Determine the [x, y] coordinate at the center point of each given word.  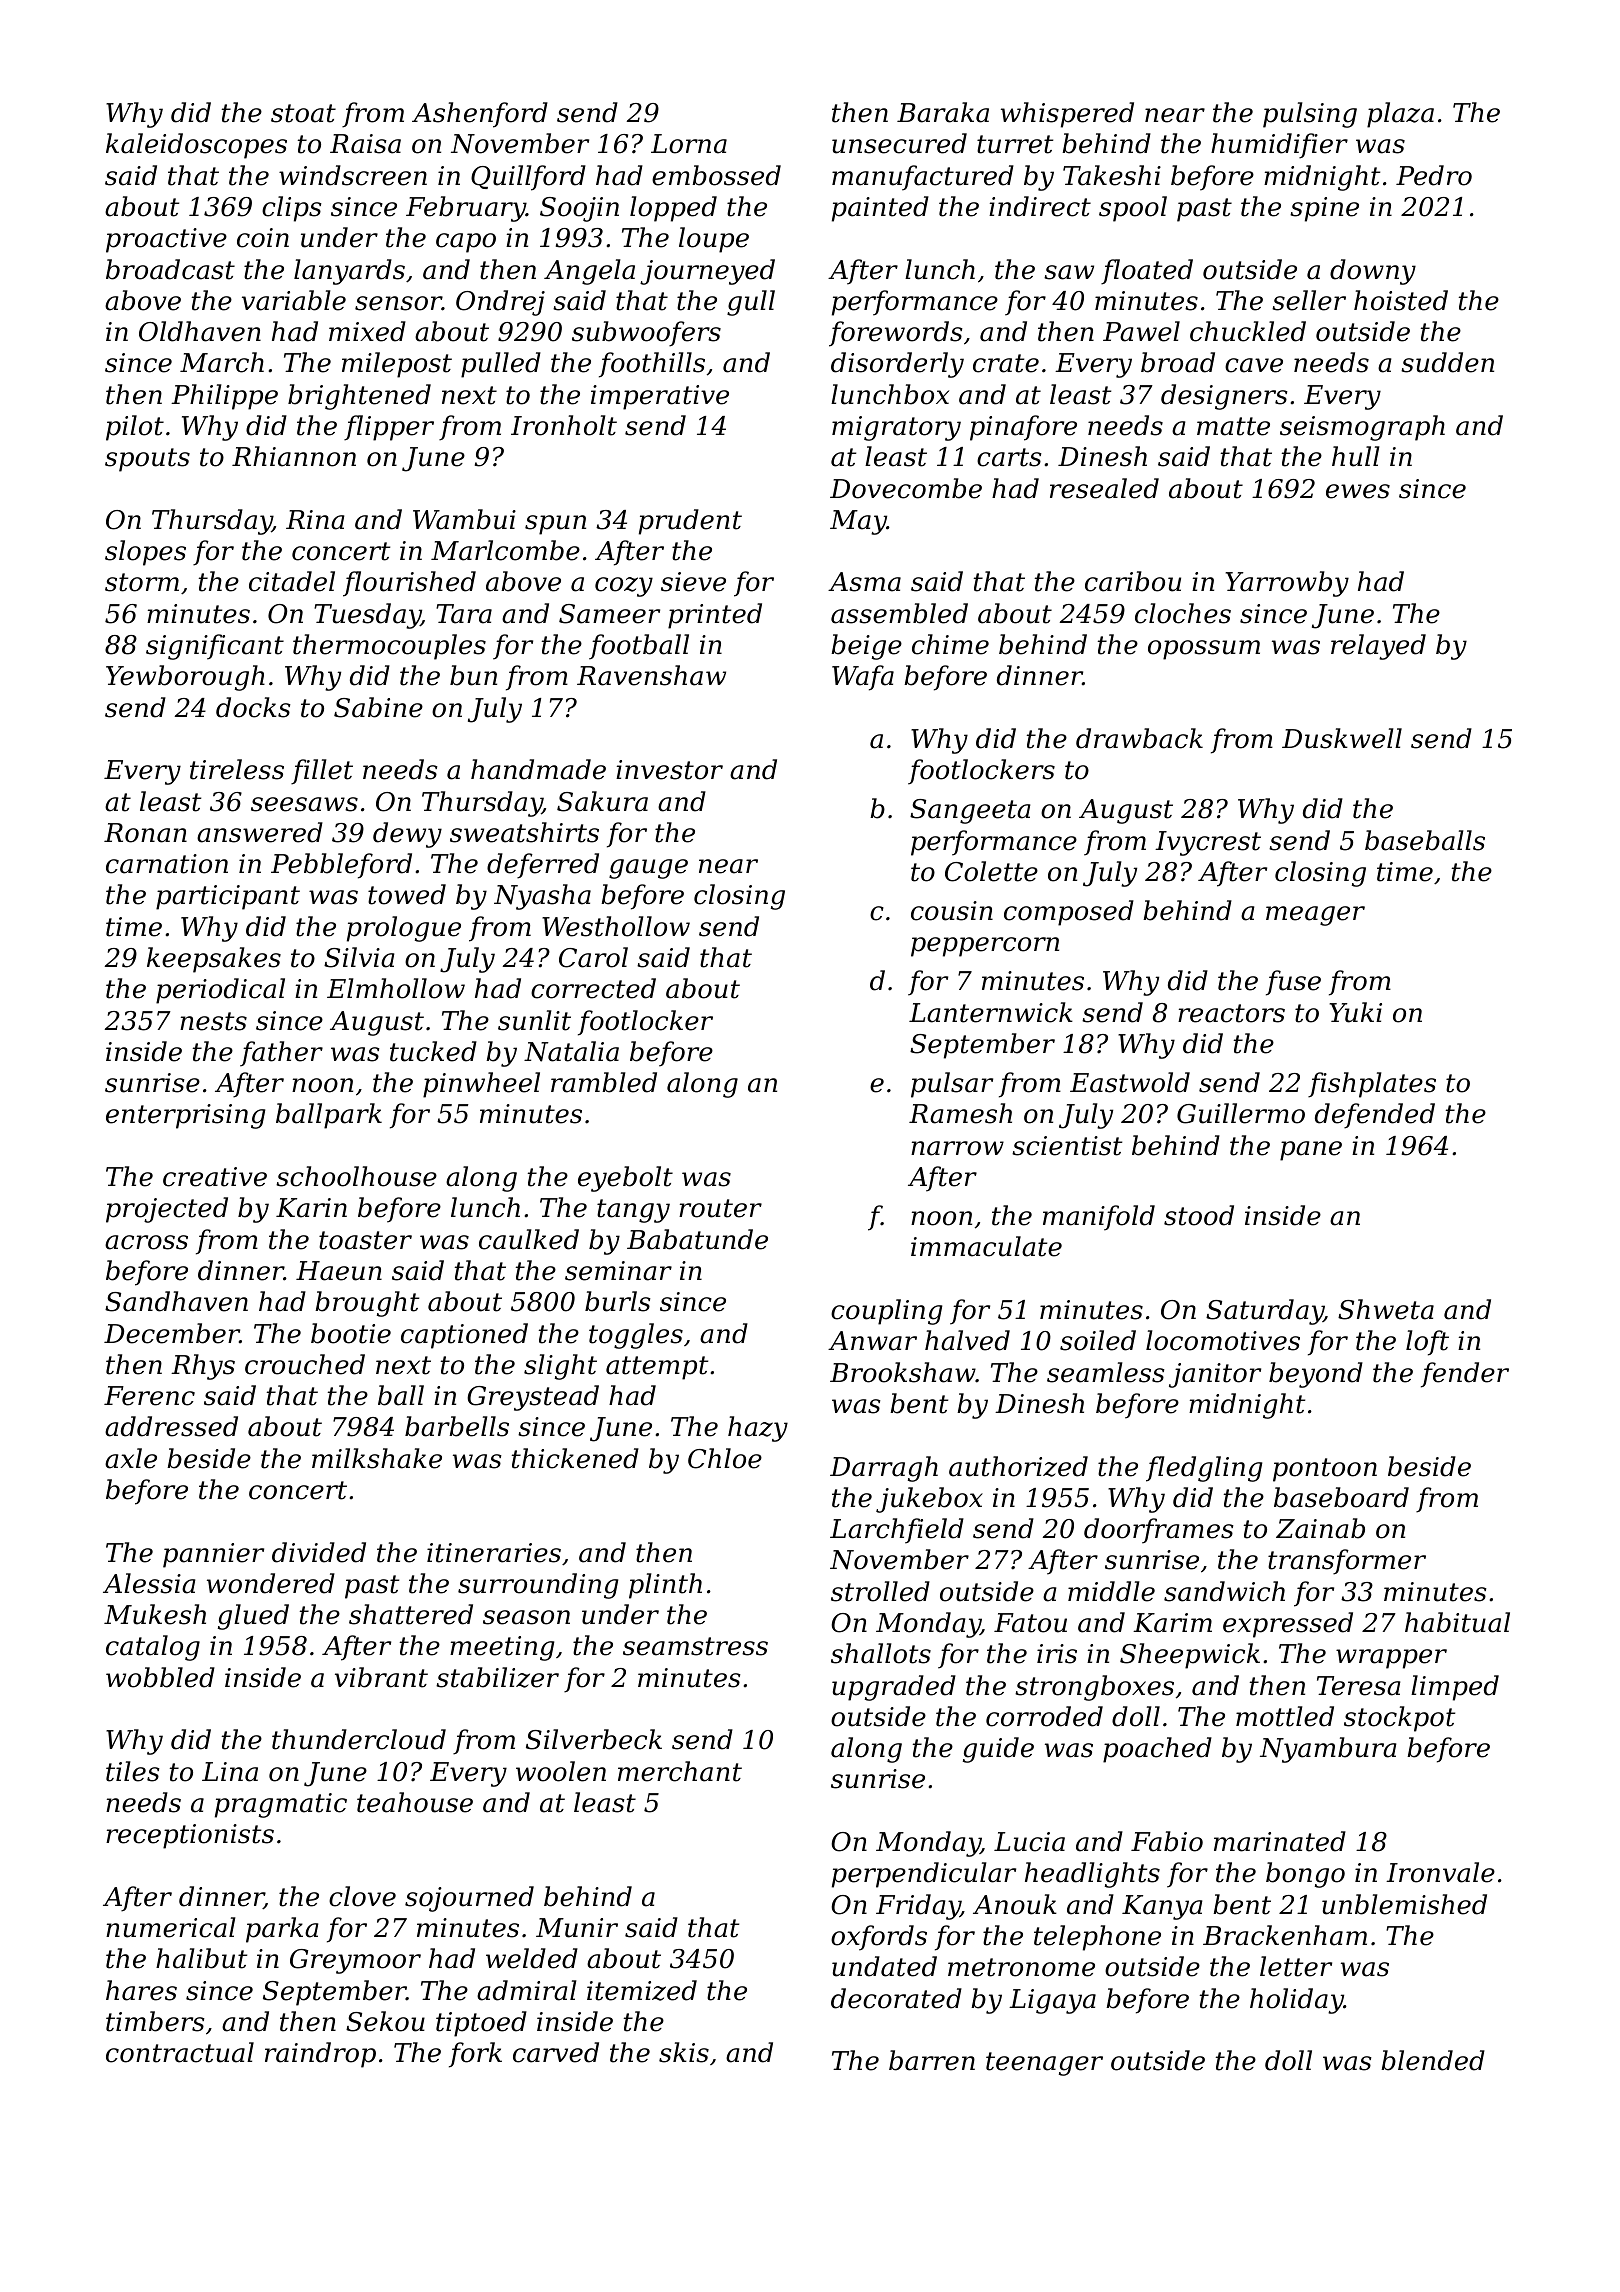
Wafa [863, 678]
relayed [1378, 647]
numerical [171, 1927]
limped [1455, 1688]
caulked [529, 1239]
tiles [133, 1771]
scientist [1067, 1146]
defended [1375, 1116]
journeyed [707, 272]
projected [167, 1210]
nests [213, 1021]
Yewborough [185, 678]
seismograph [1362, 428]
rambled [604, 1082]
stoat [303, 113]
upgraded [894, 1688]
